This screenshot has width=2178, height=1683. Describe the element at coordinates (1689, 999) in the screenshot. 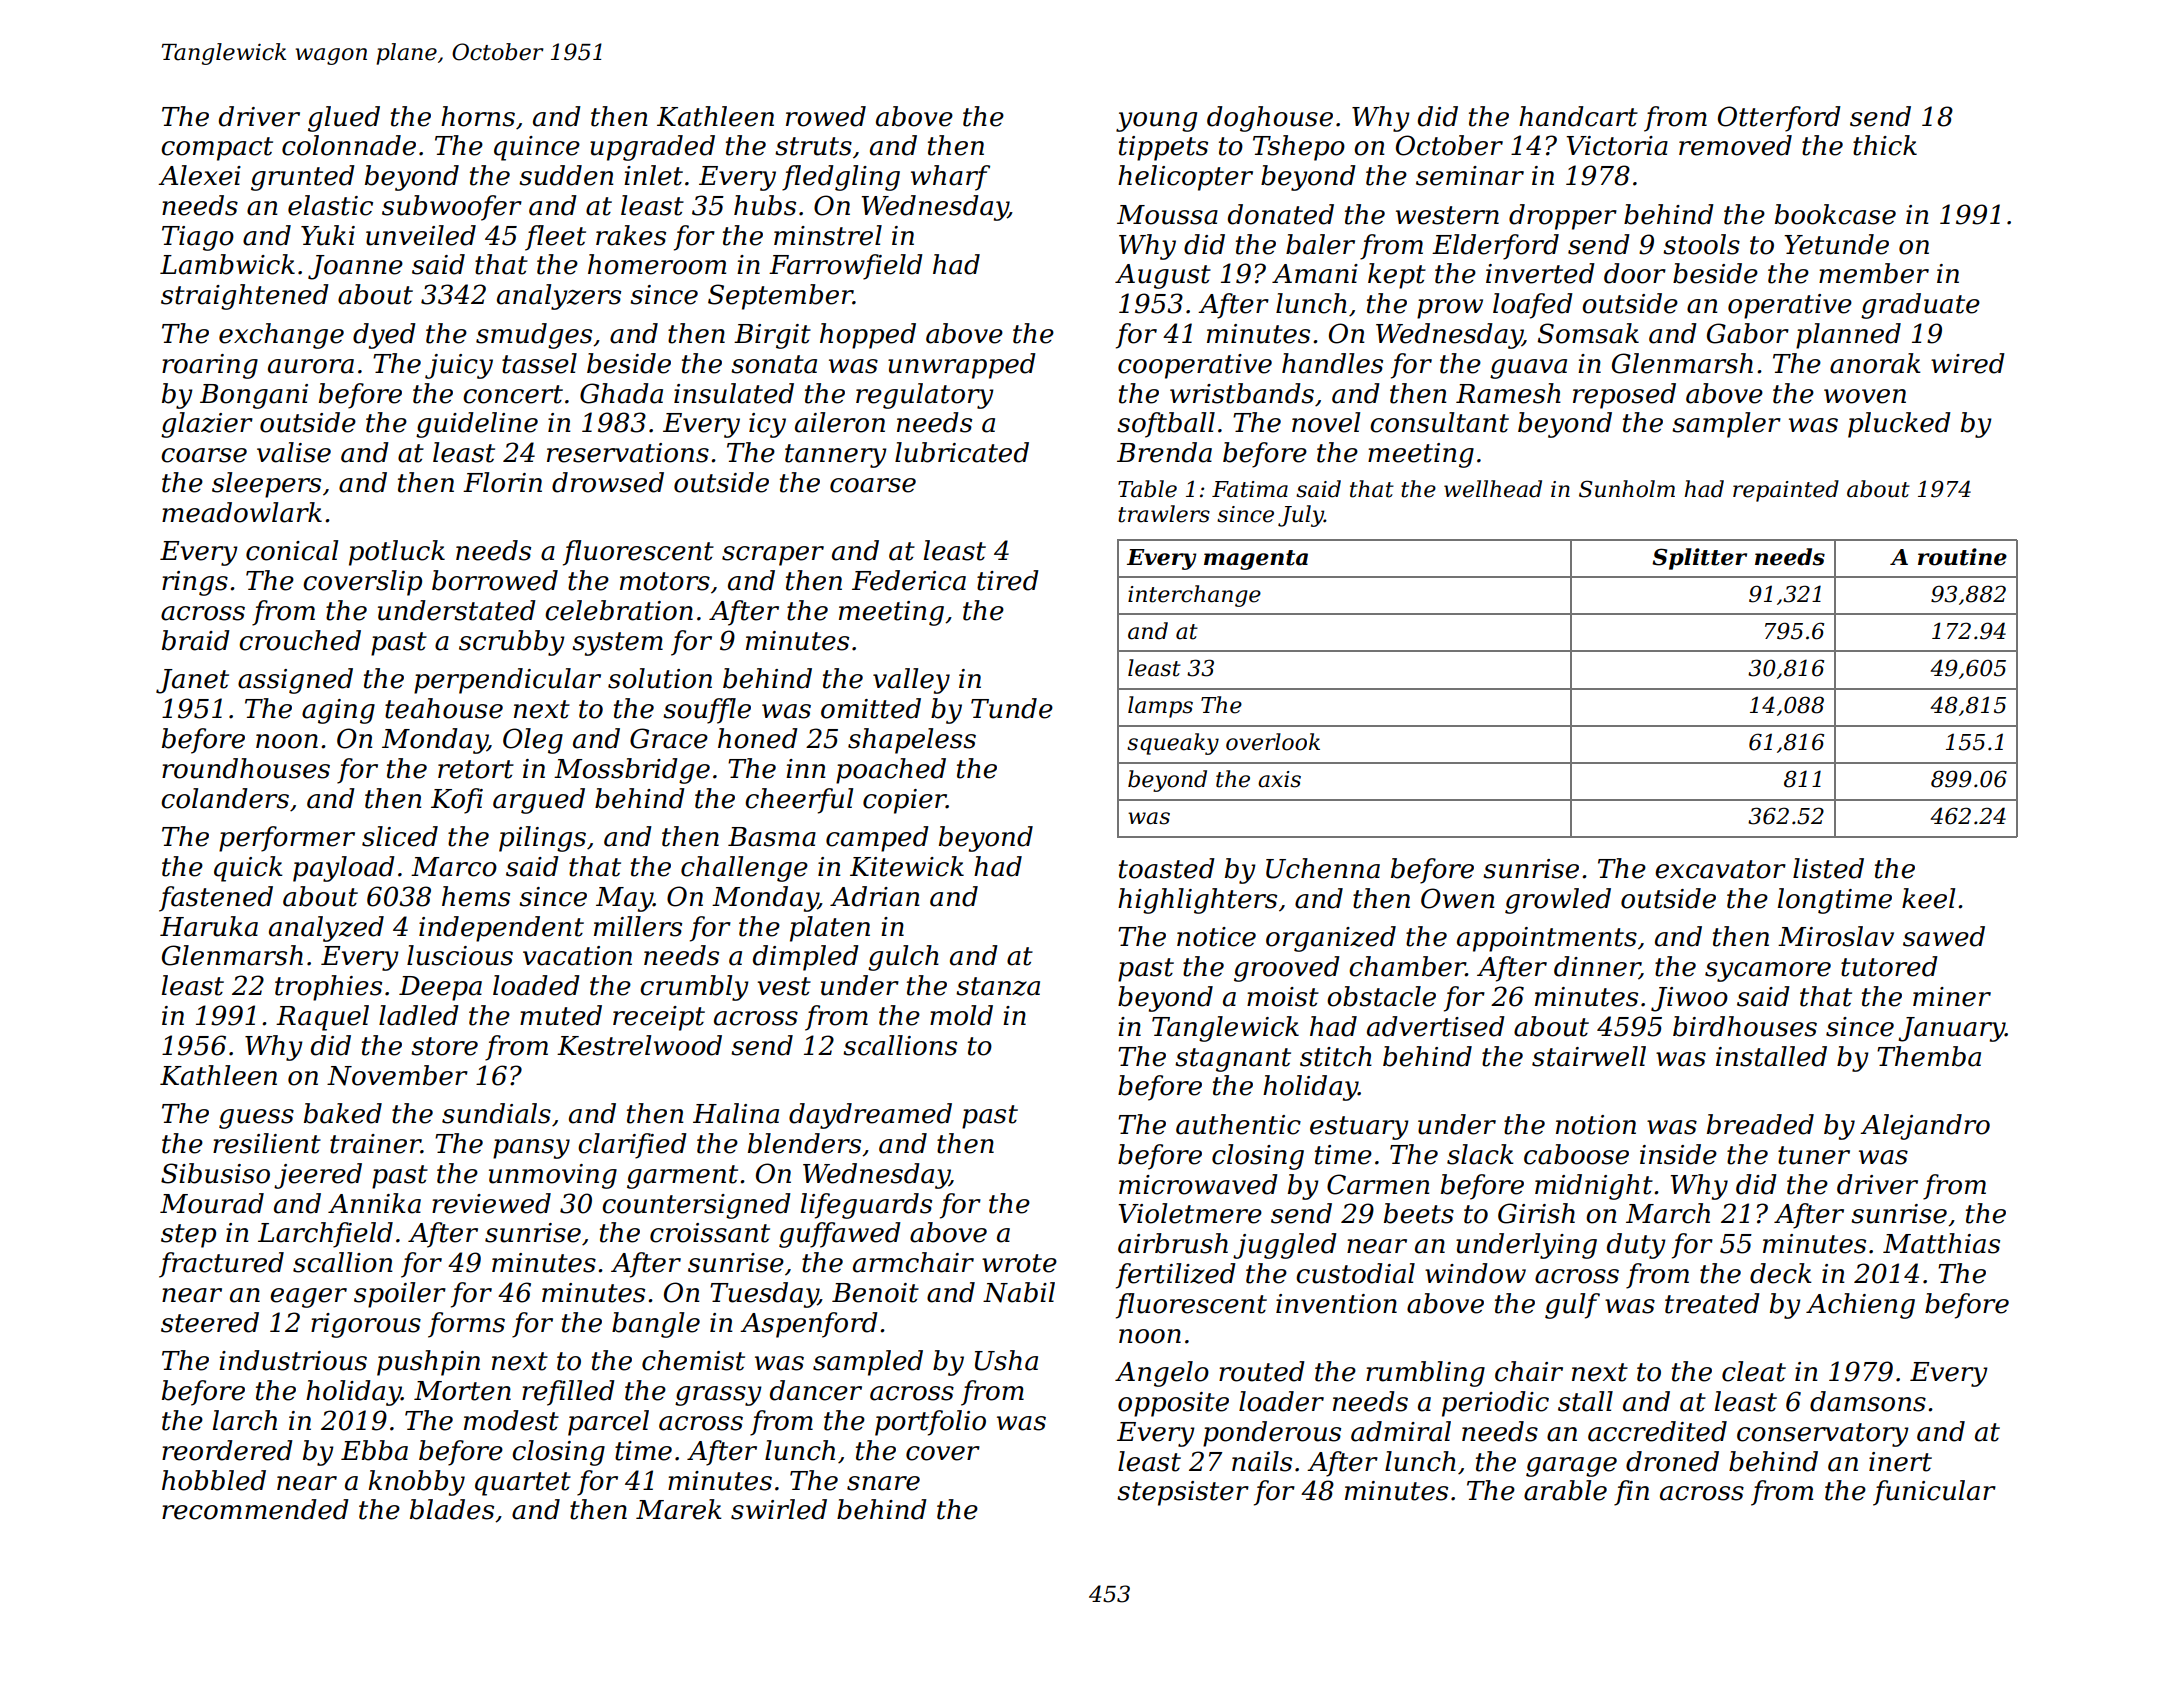

I see `Jiwoo` at that location.
